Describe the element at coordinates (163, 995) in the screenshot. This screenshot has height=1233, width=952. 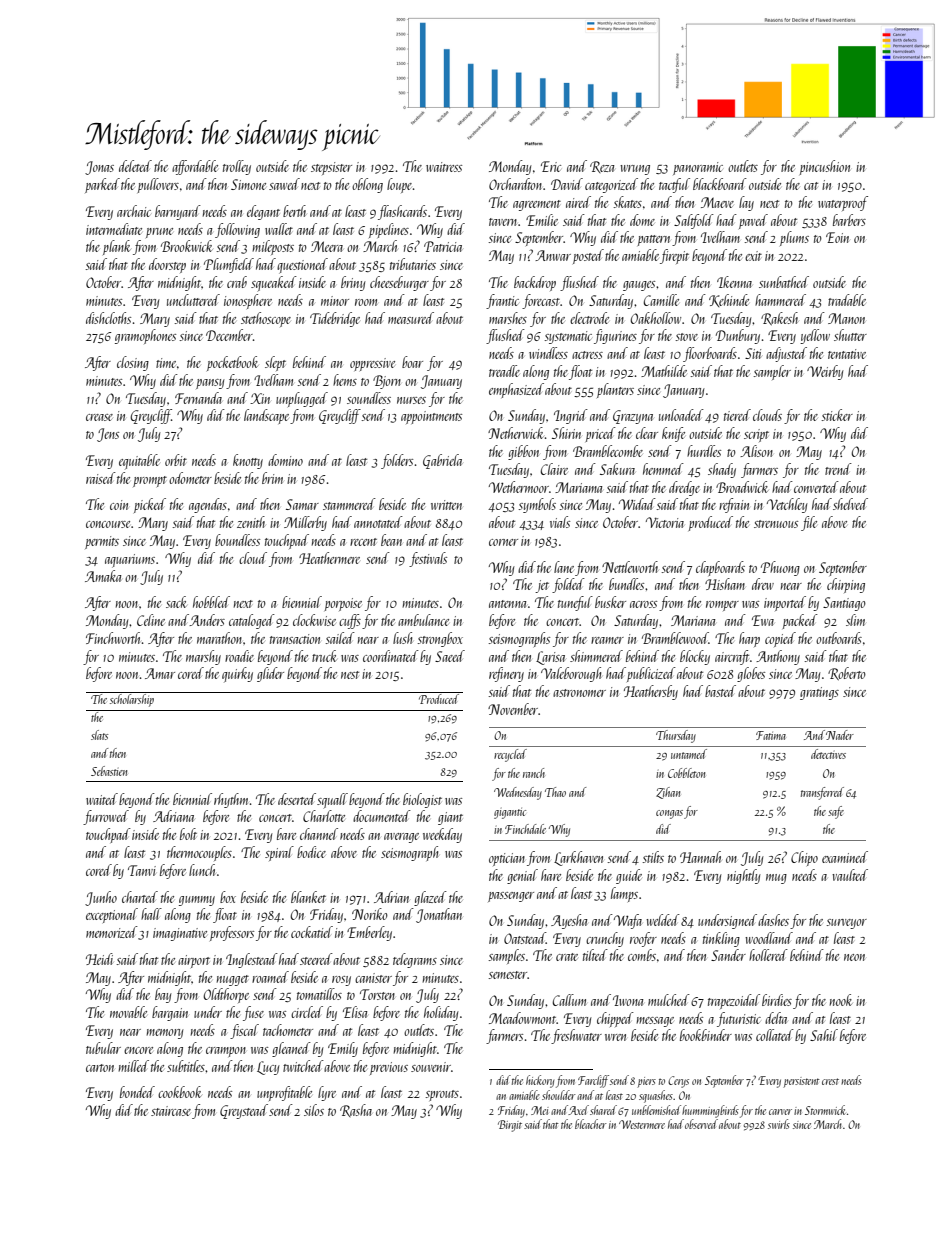
I see `bay` at that location.
